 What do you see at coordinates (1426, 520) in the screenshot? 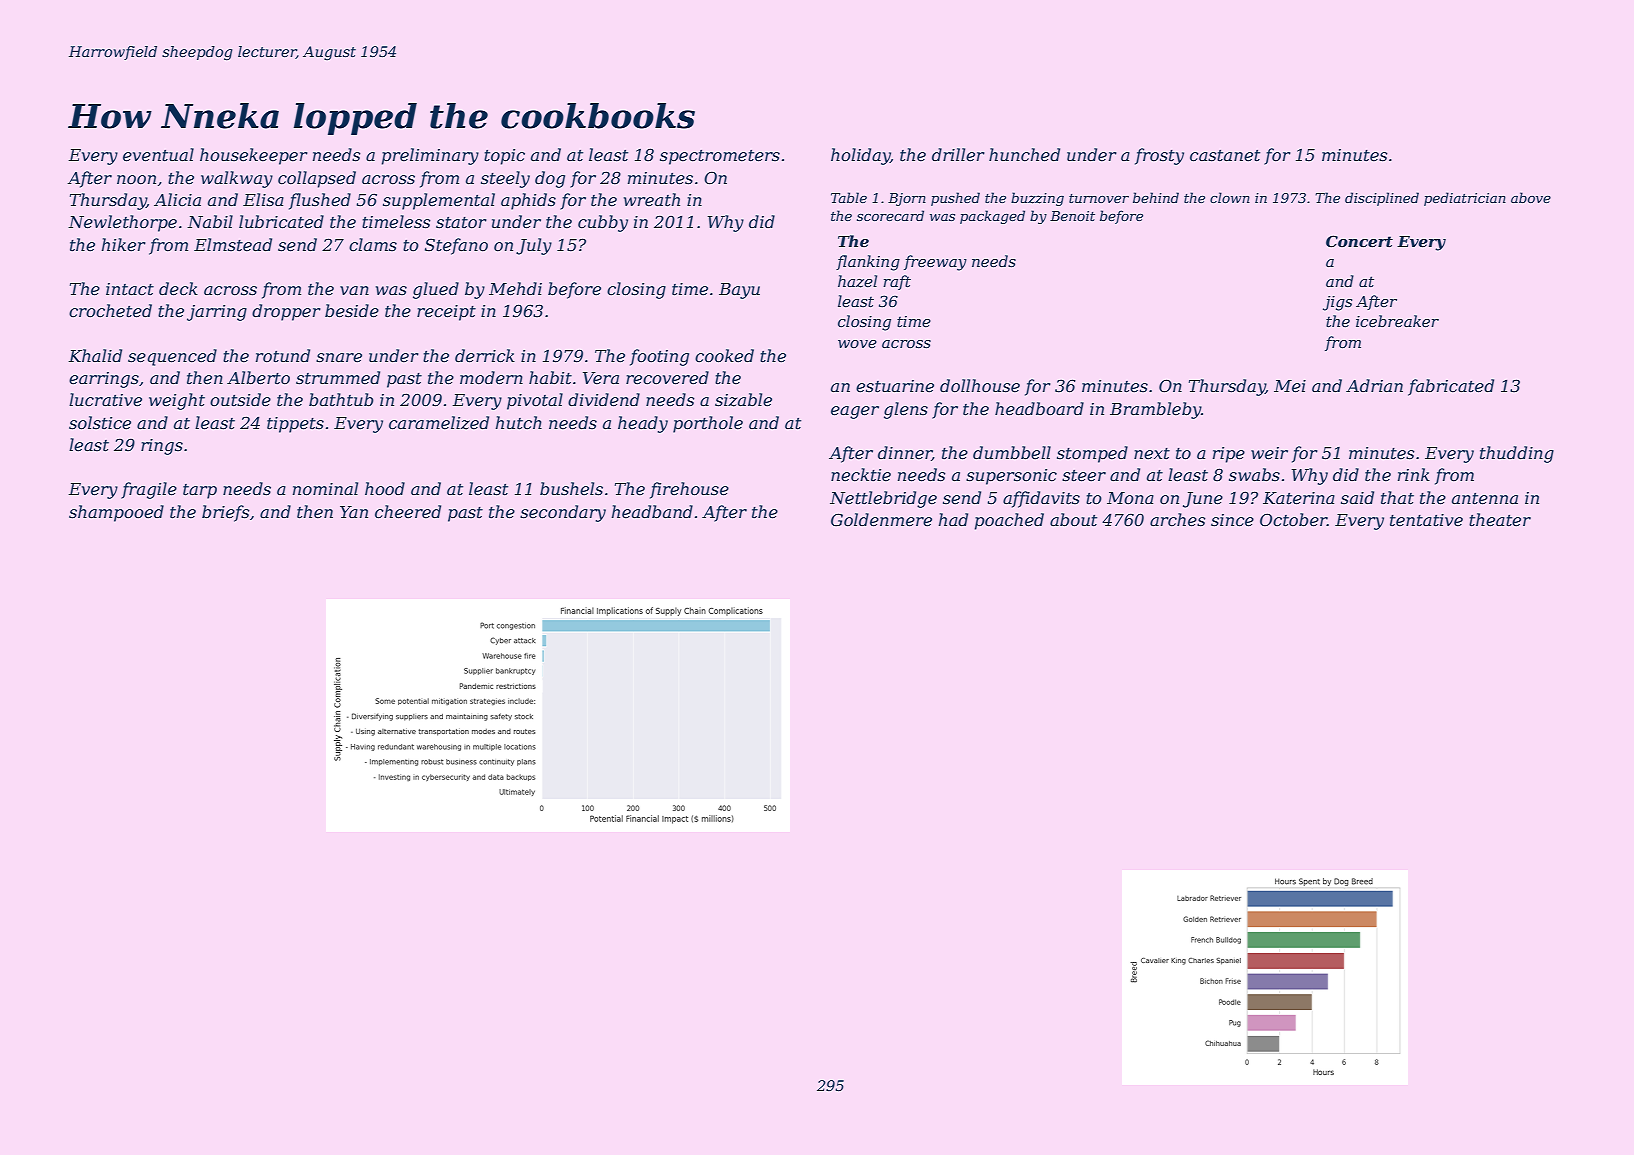
I see `tentative` at bounding box center [1426, 520].
